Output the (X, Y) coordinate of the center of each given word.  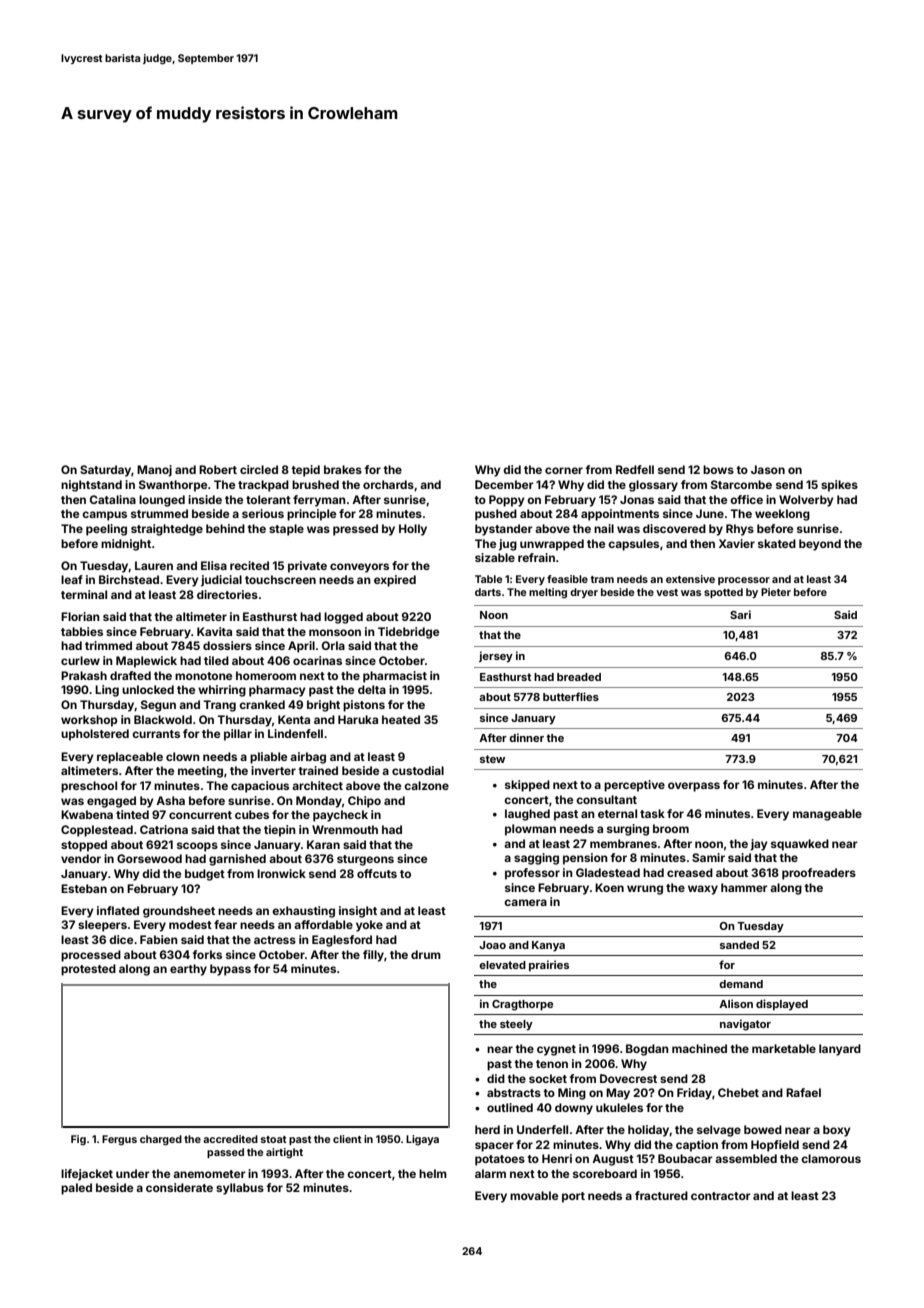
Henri (557, 1158)
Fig (78, 1140)
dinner (526, 737)
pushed (496, 515)
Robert (218, 469)
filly (373, 956)
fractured (661, 1195)
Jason (768, 469)
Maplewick (146, 662)
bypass (230, 970)
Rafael (803, 1092)
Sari (740, 614)
